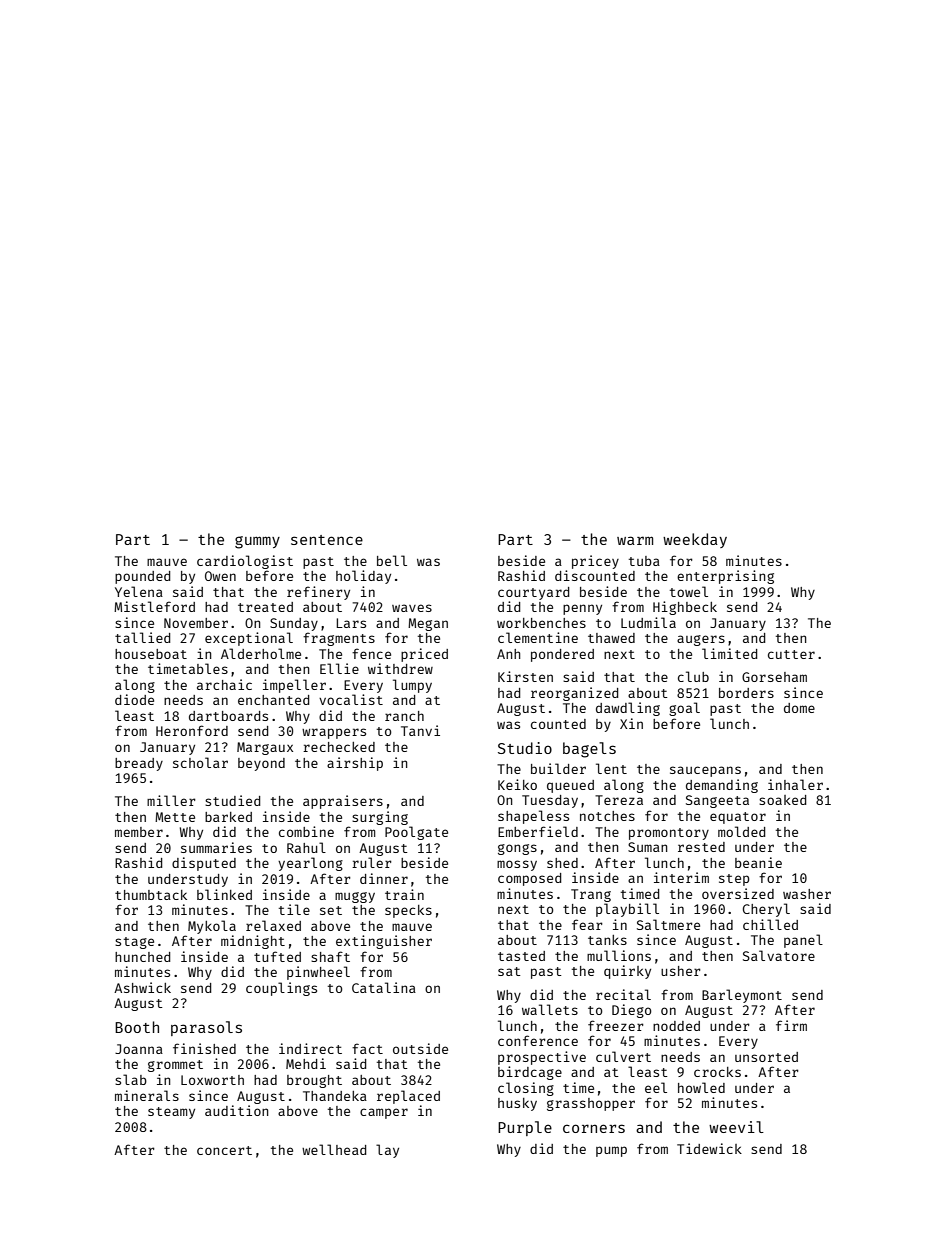 This image has width=952, height=1233. Describe the element at coordinates (142, 577) in the image. I see `pounded` at that location.
